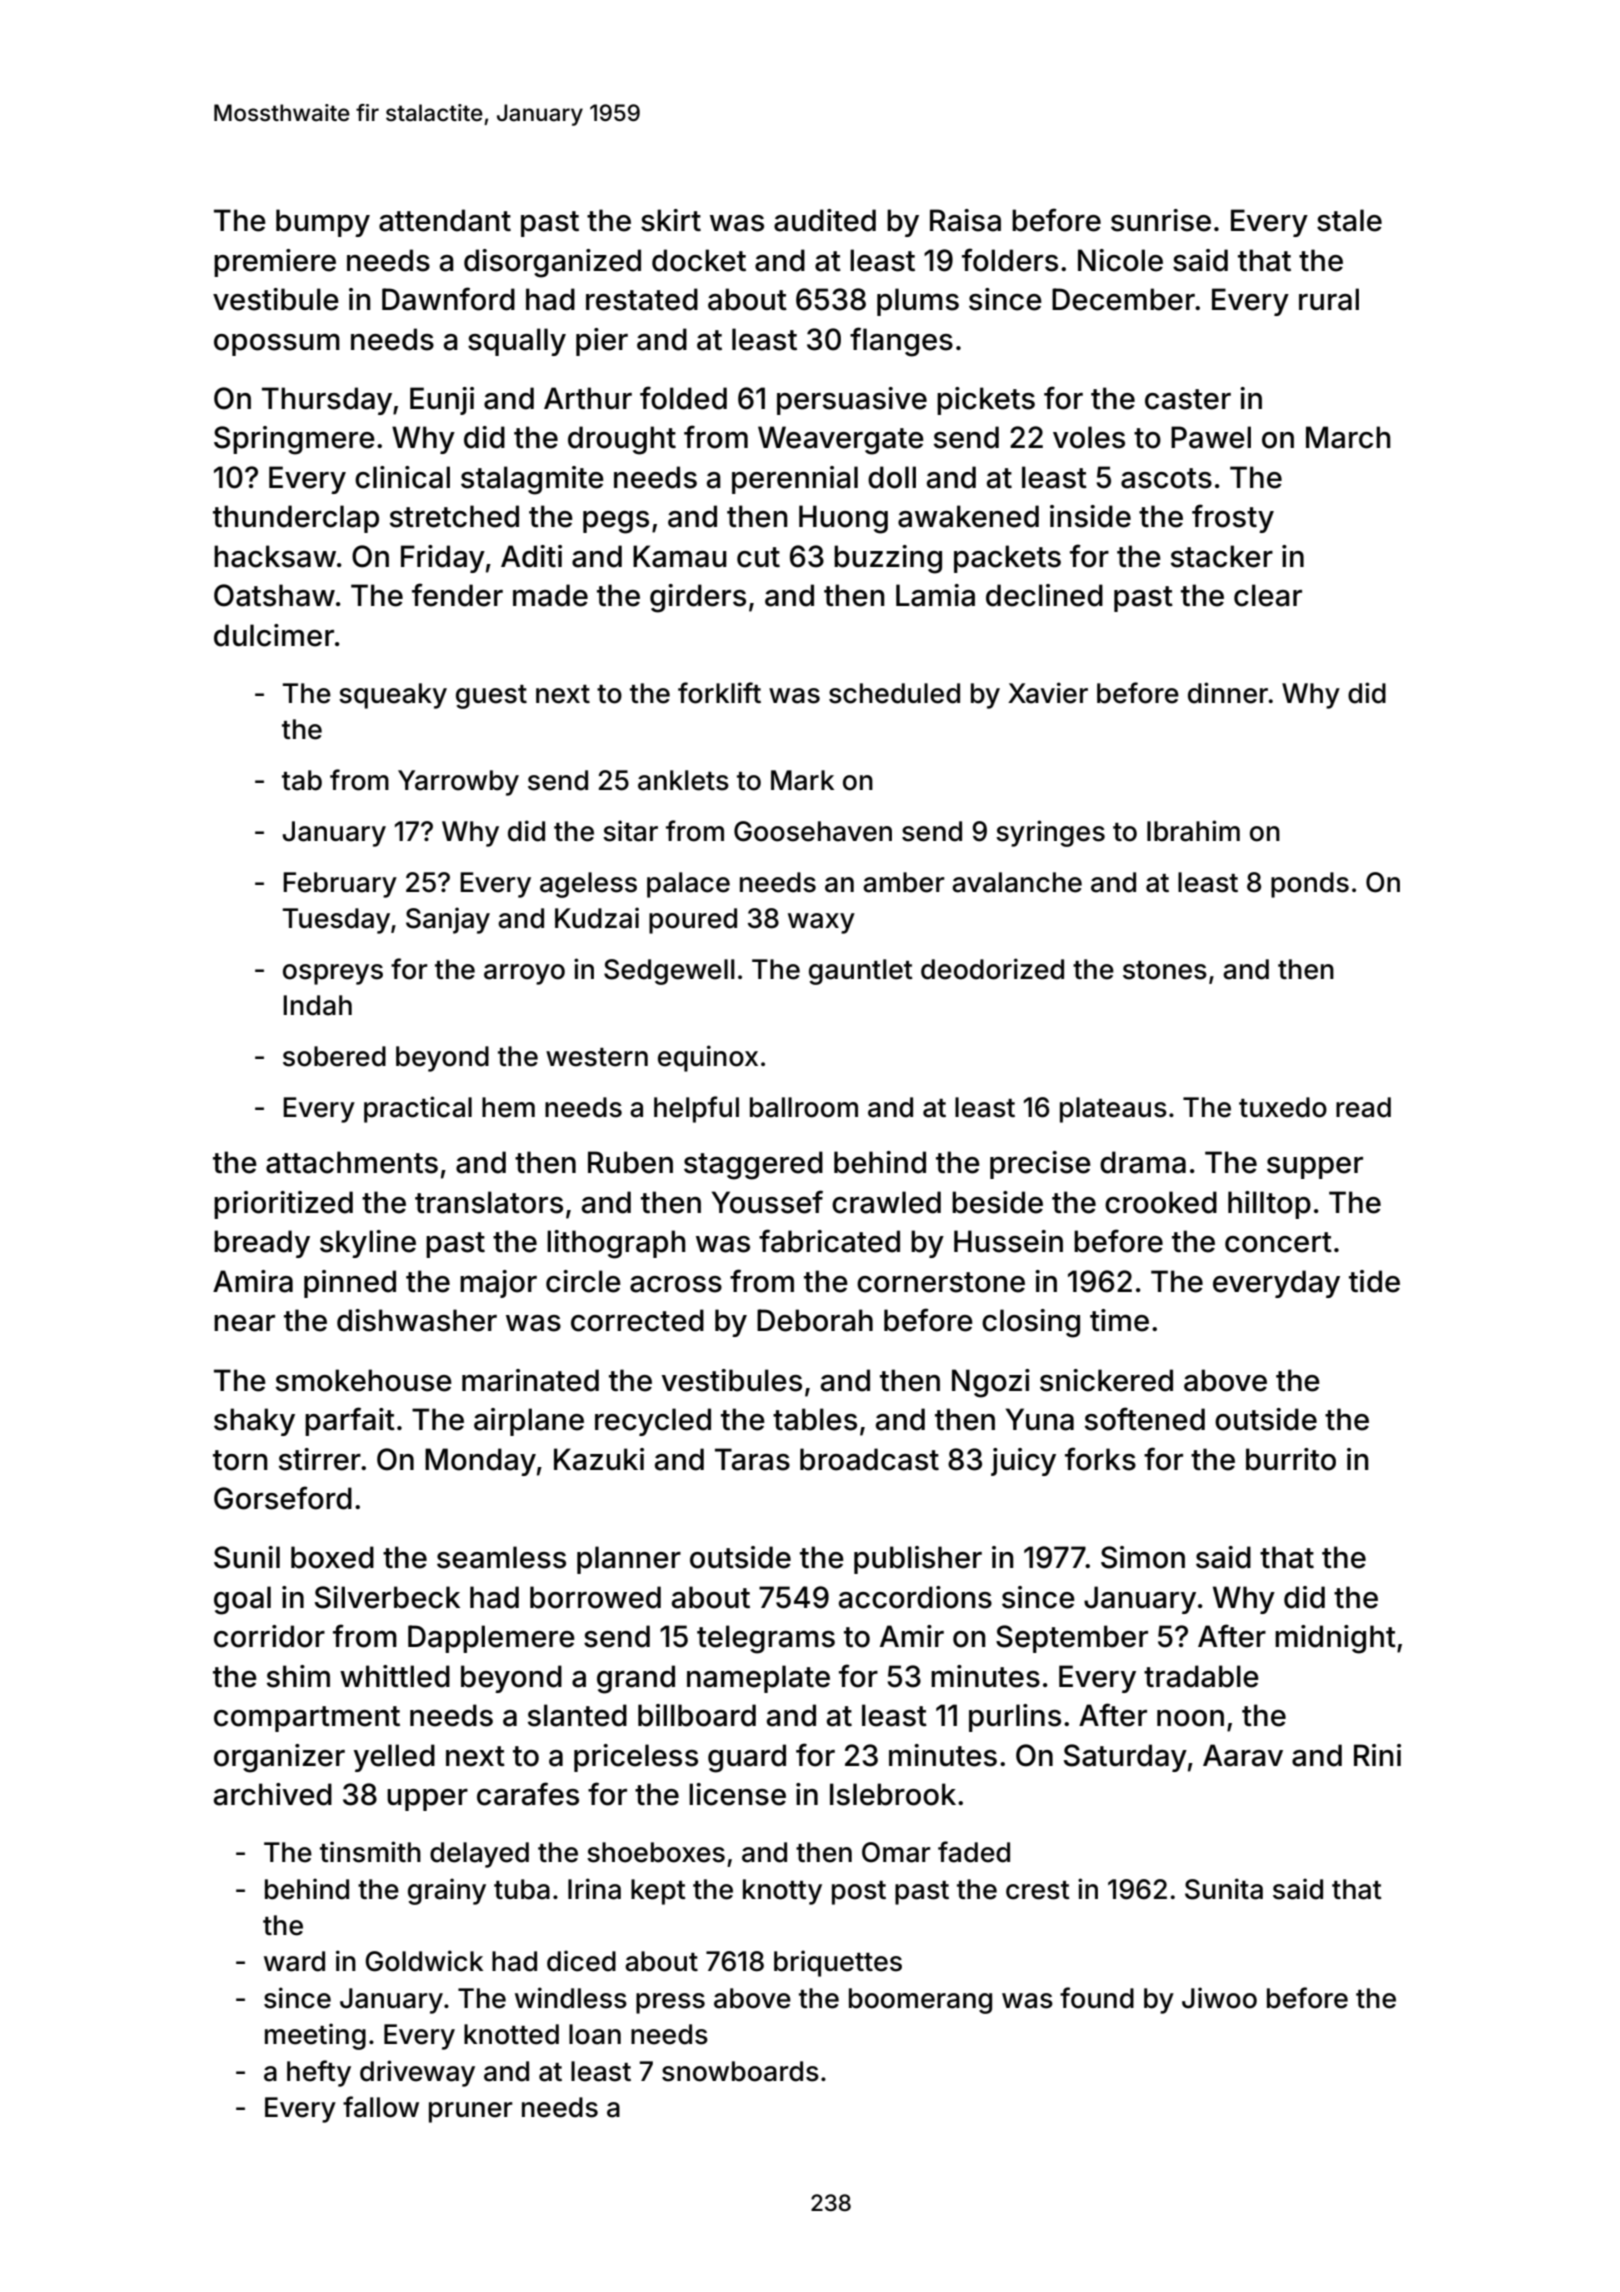 The image size is (1620, 2292). I want to click on thunderclap, so click(296, 519).
